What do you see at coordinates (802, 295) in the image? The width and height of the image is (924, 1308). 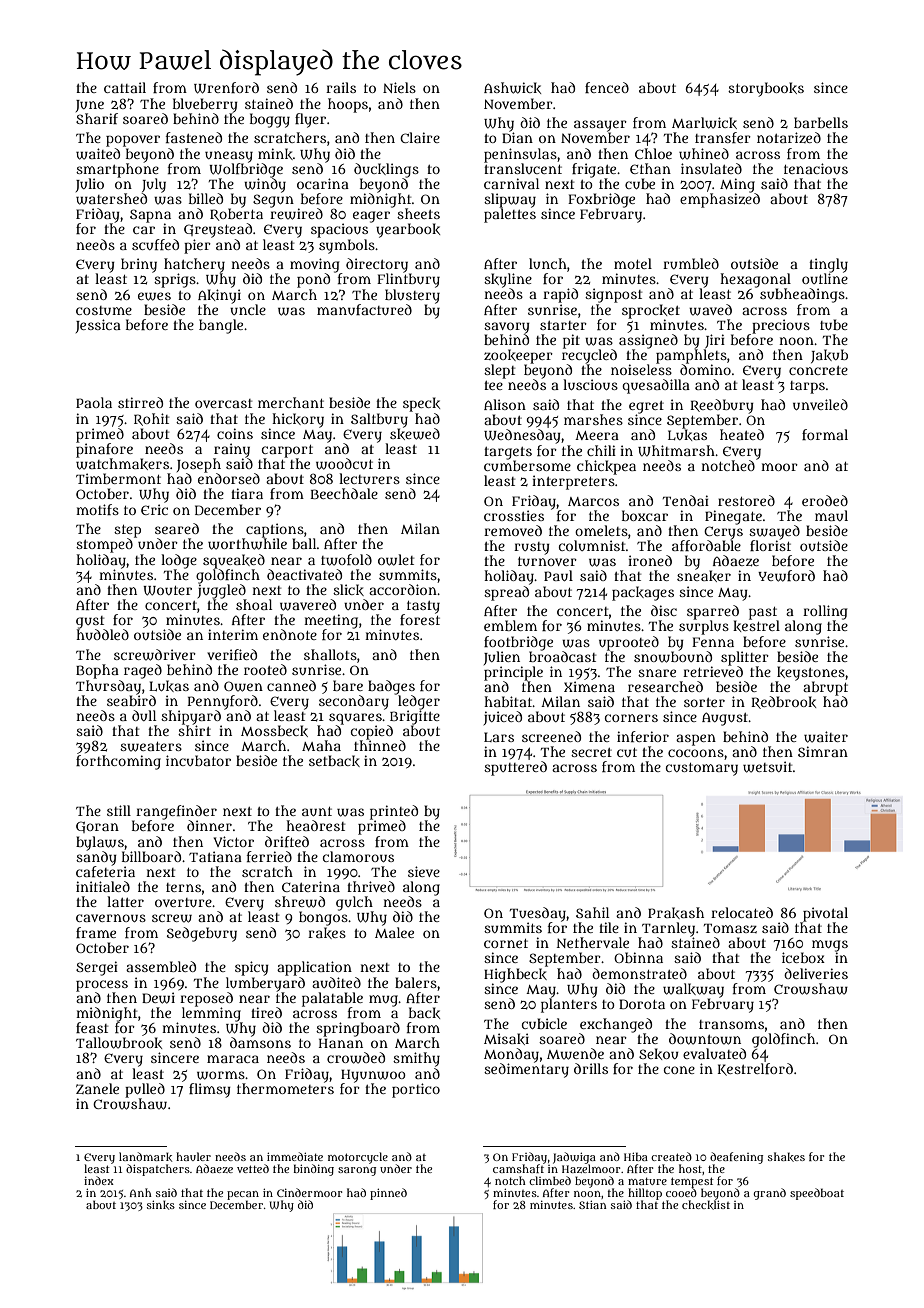 I see `subheadings` at bounding box center [802, 295].
